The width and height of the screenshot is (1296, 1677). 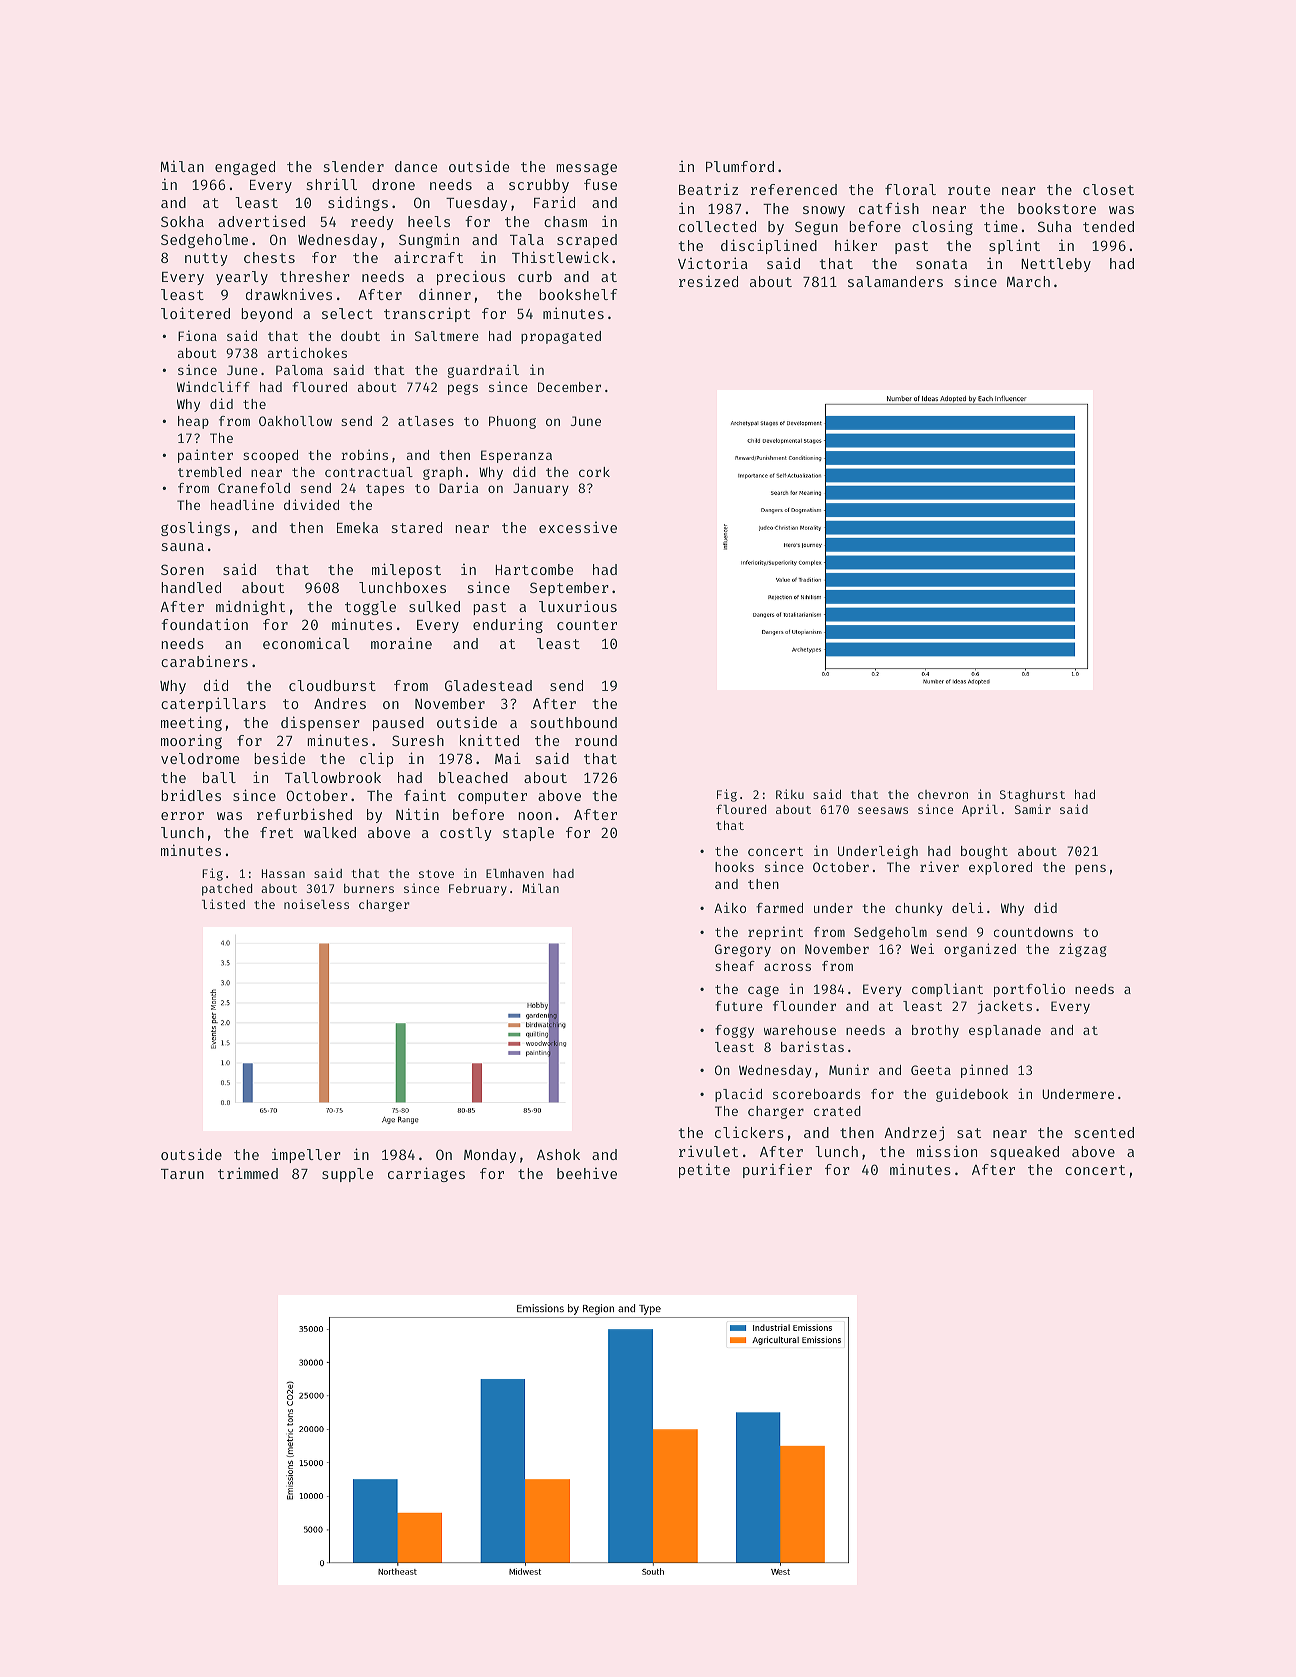 I want to click on beehive, so click(x=587, y=1173).
